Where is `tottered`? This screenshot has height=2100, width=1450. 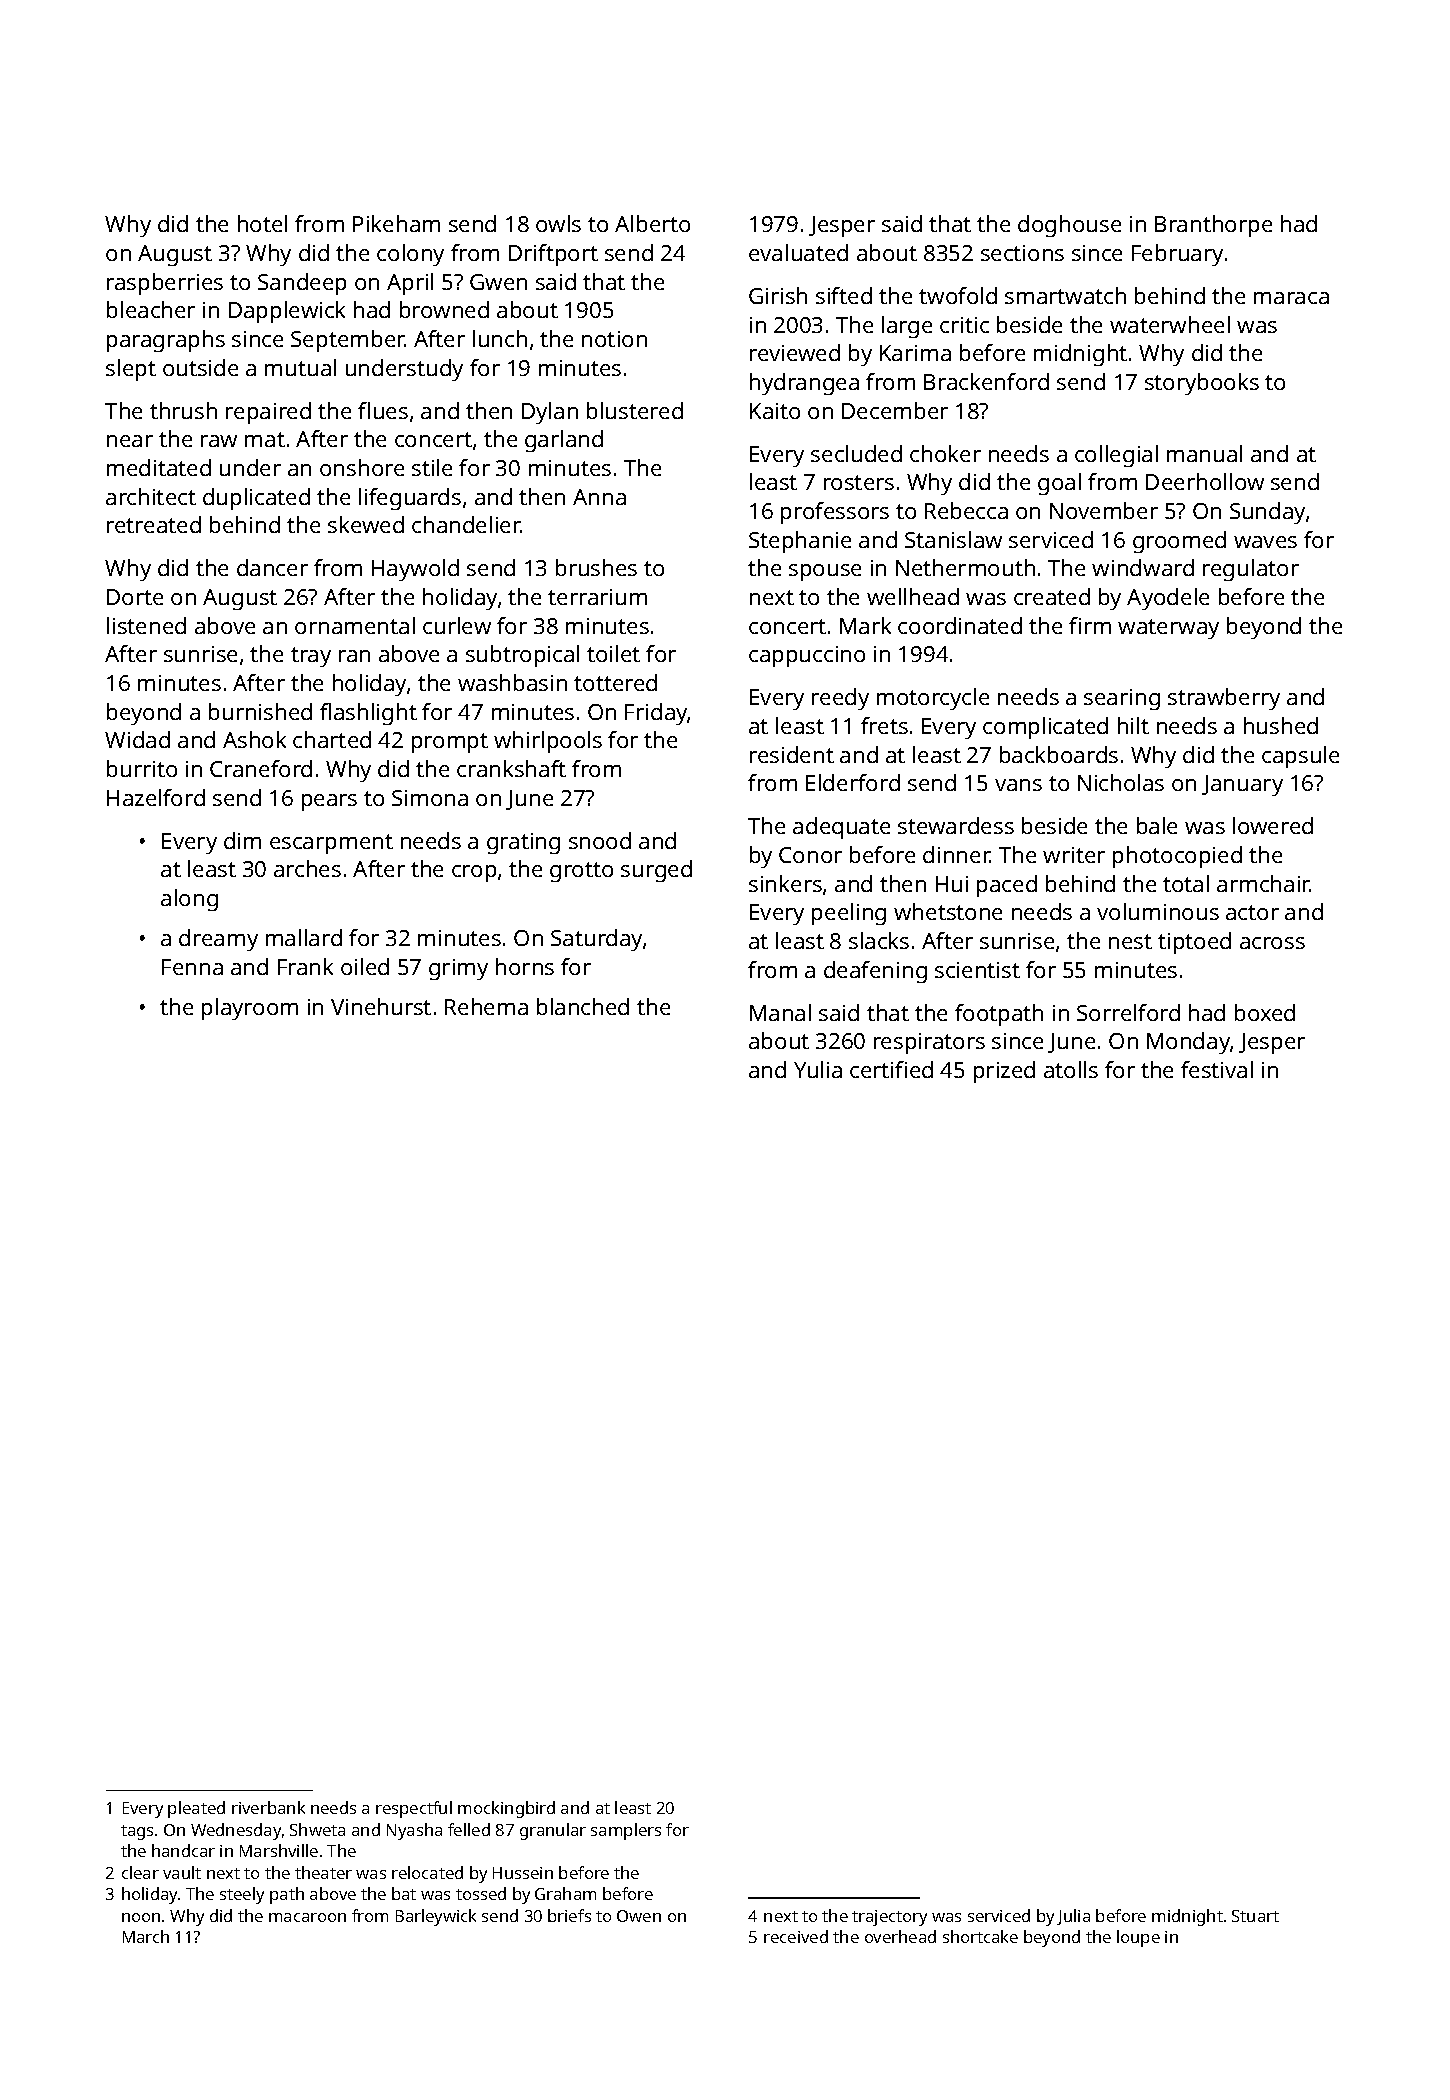
tottered is located at coordinates (615, 682).
